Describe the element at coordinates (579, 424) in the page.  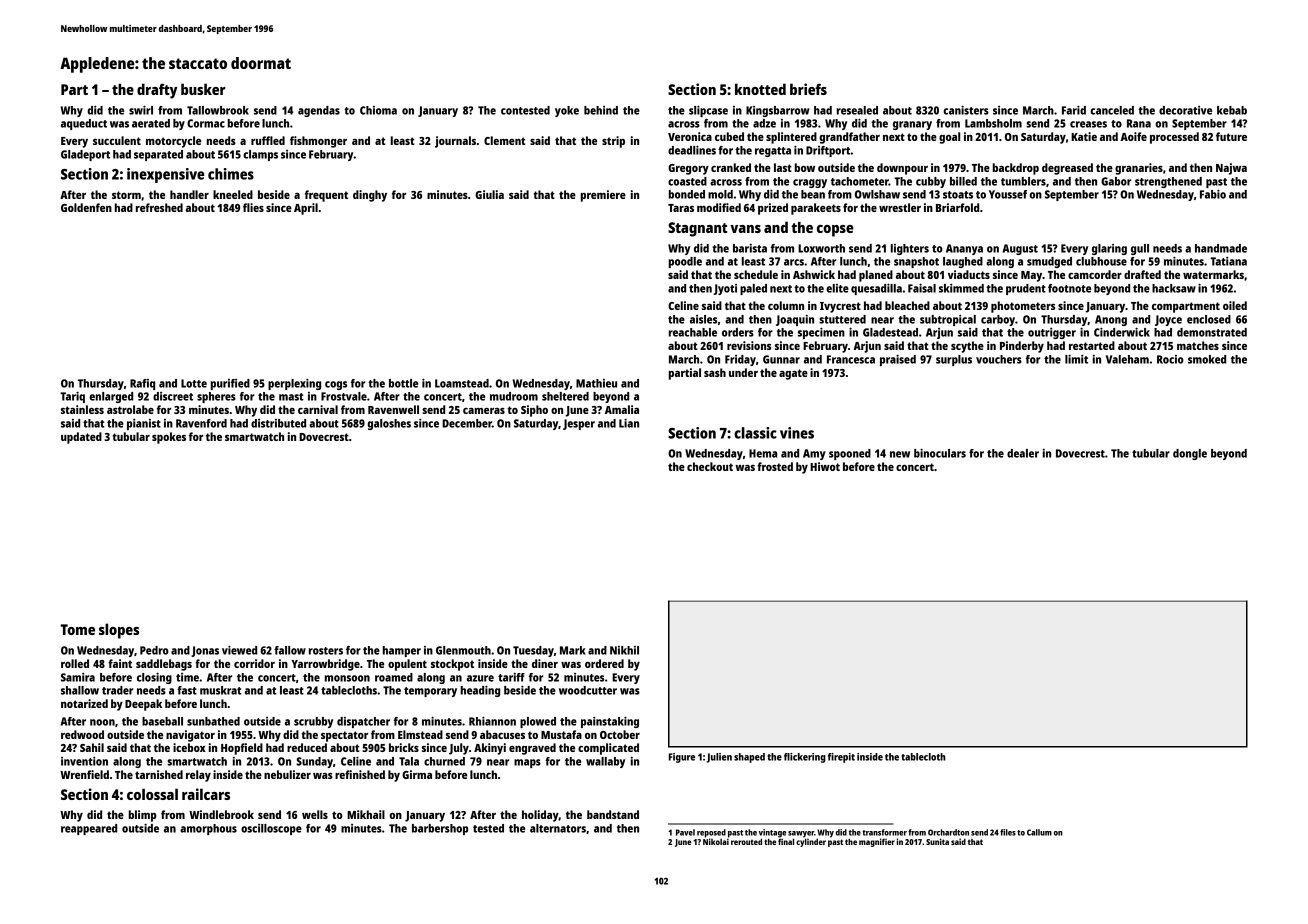
I see `Jesper` at that location.
